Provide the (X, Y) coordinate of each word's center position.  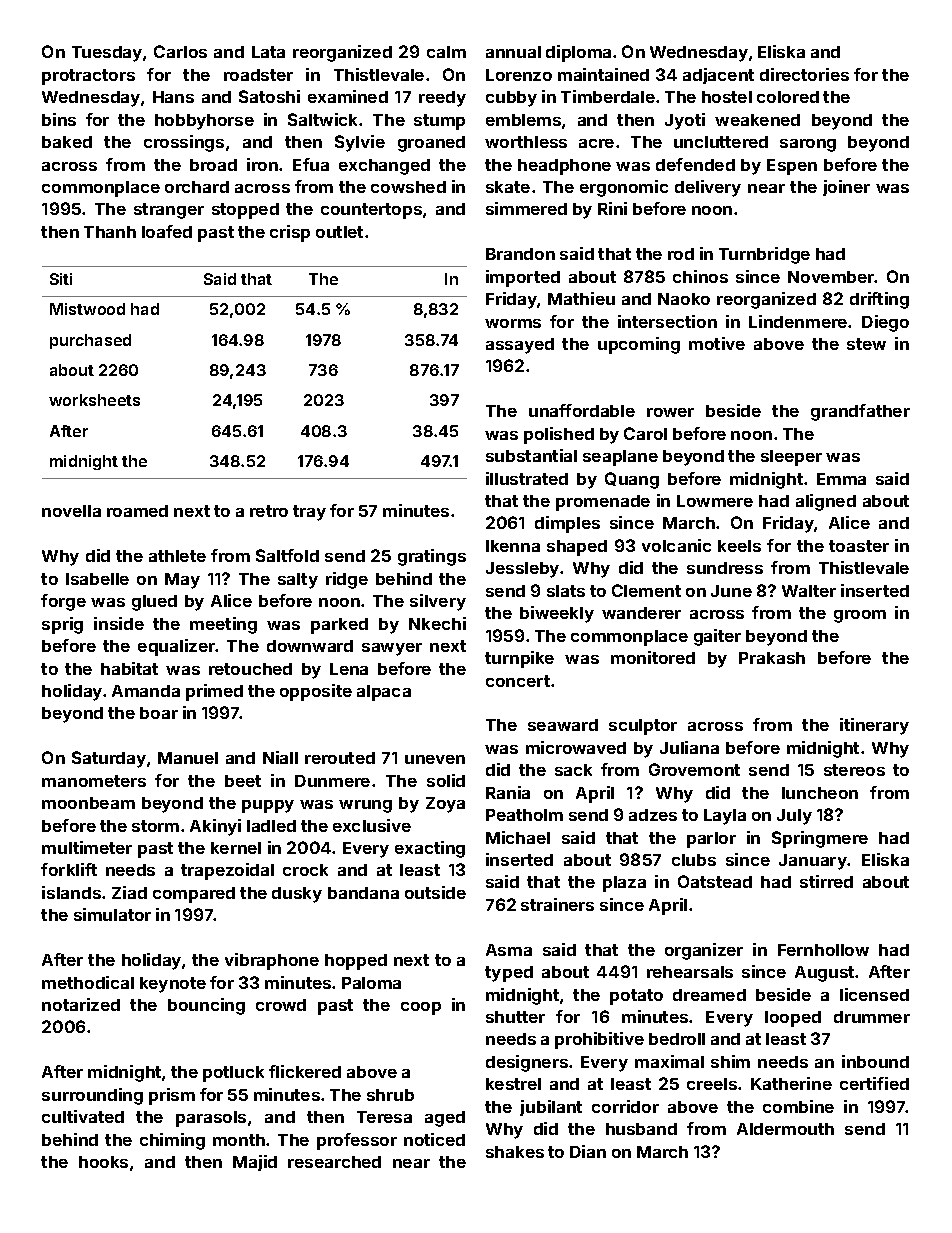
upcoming (639, 345)
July (794, 817)
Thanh (110, 232)
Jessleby (523, 570)
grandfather (860, 412)
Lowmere (715, 501)
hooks (103, 1162)
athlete (177, 556)
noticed (434, 1139)
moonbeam (88, 803)
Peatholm (524, 815)
